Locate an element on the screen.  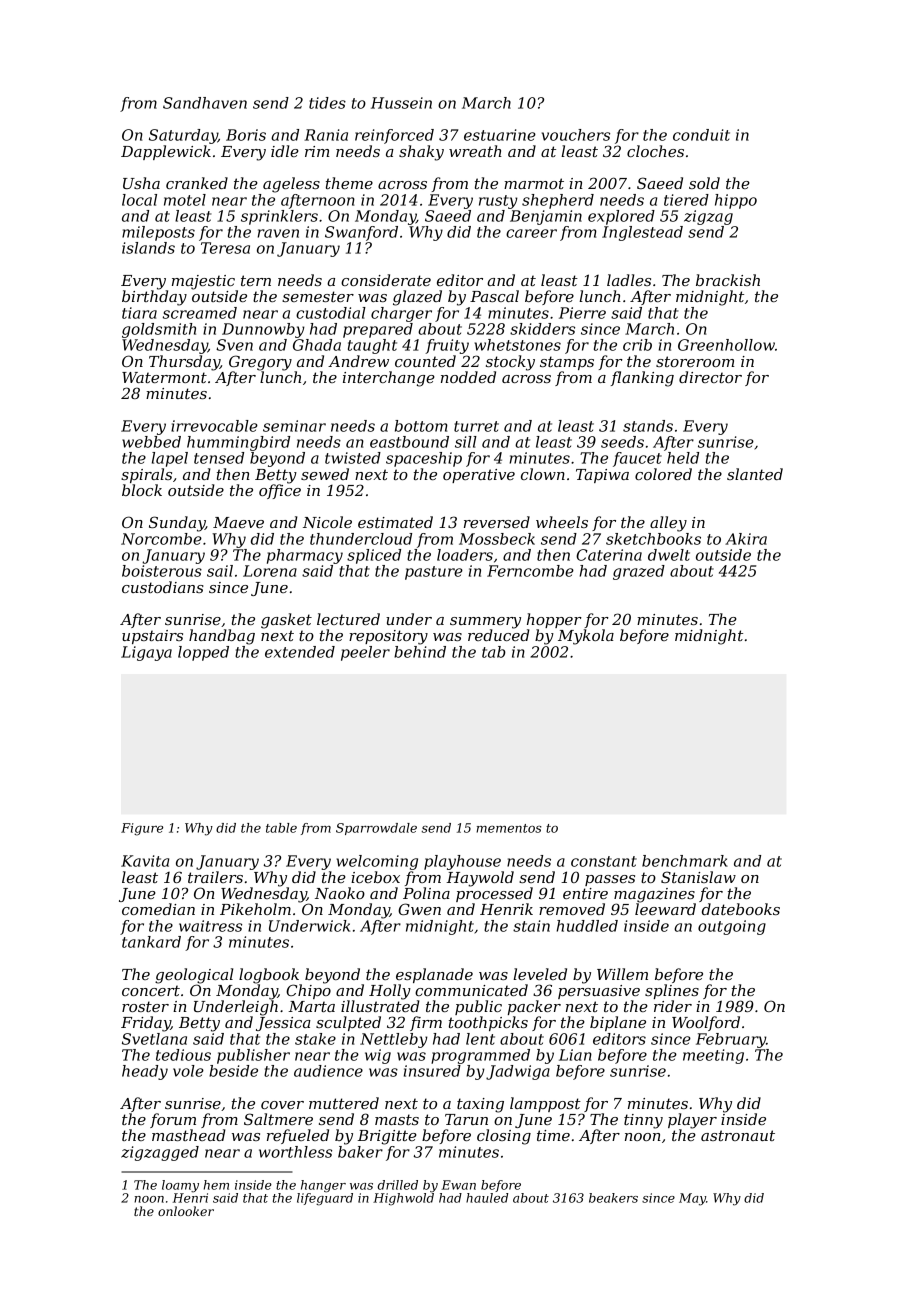
interchange is located at coordinates (389, 379).
